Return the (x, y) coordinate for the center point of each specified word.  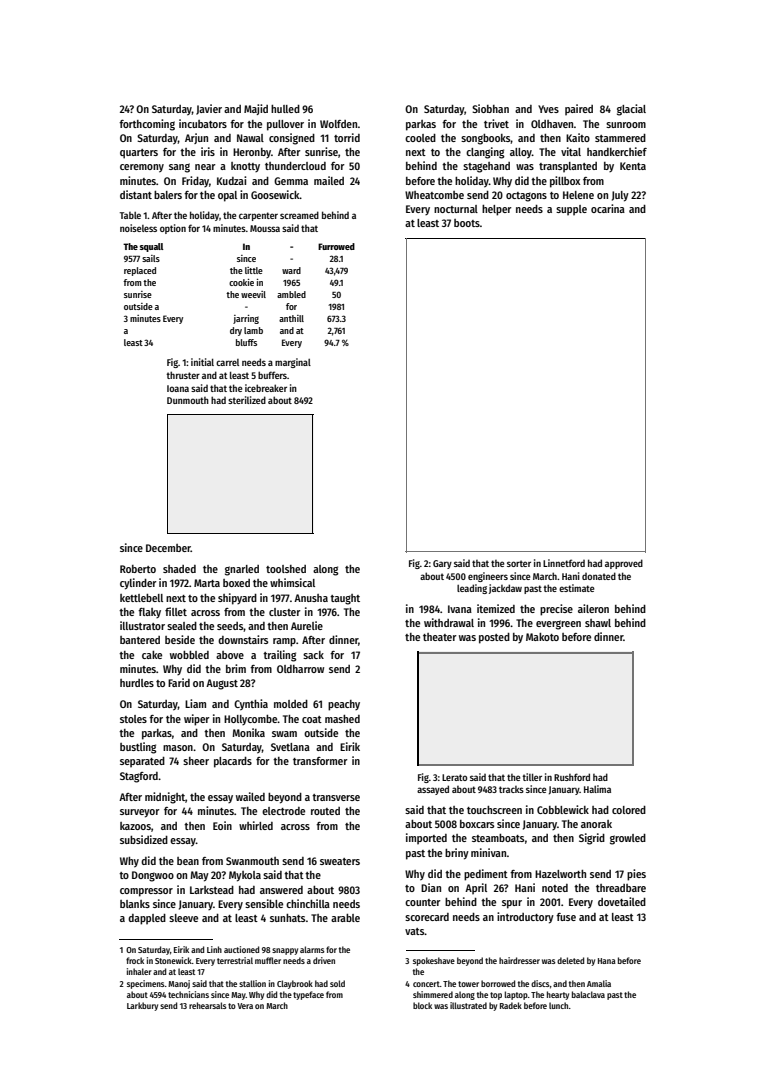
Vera (245, 1006)
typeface (308, 995)
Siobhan (490, 108)
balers (168, 195)
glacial (631, 110)
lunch (559, 1005)
